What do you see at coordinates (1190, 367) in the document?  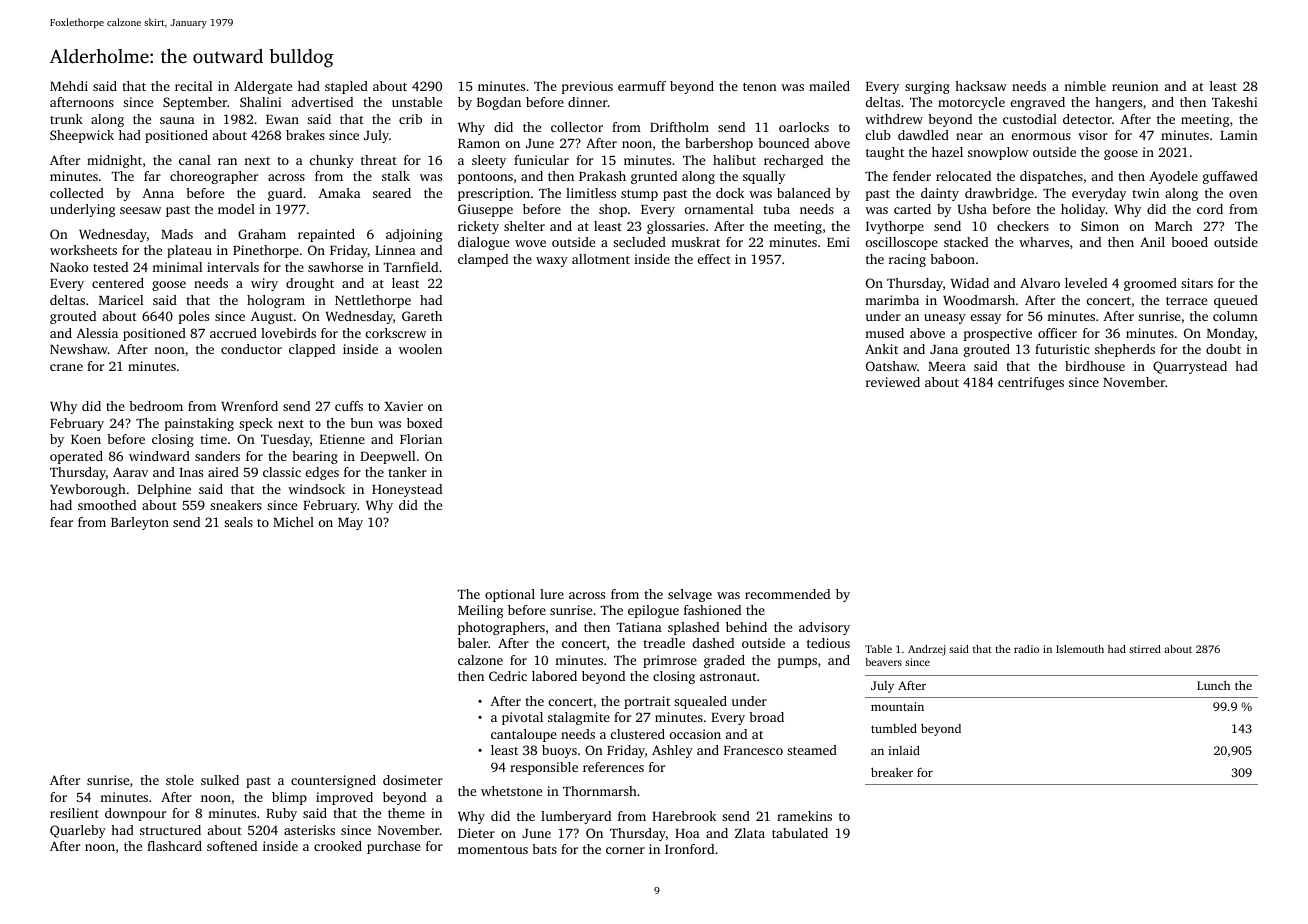 I see `Quarrystead` at bounding box center [1190, 367].
